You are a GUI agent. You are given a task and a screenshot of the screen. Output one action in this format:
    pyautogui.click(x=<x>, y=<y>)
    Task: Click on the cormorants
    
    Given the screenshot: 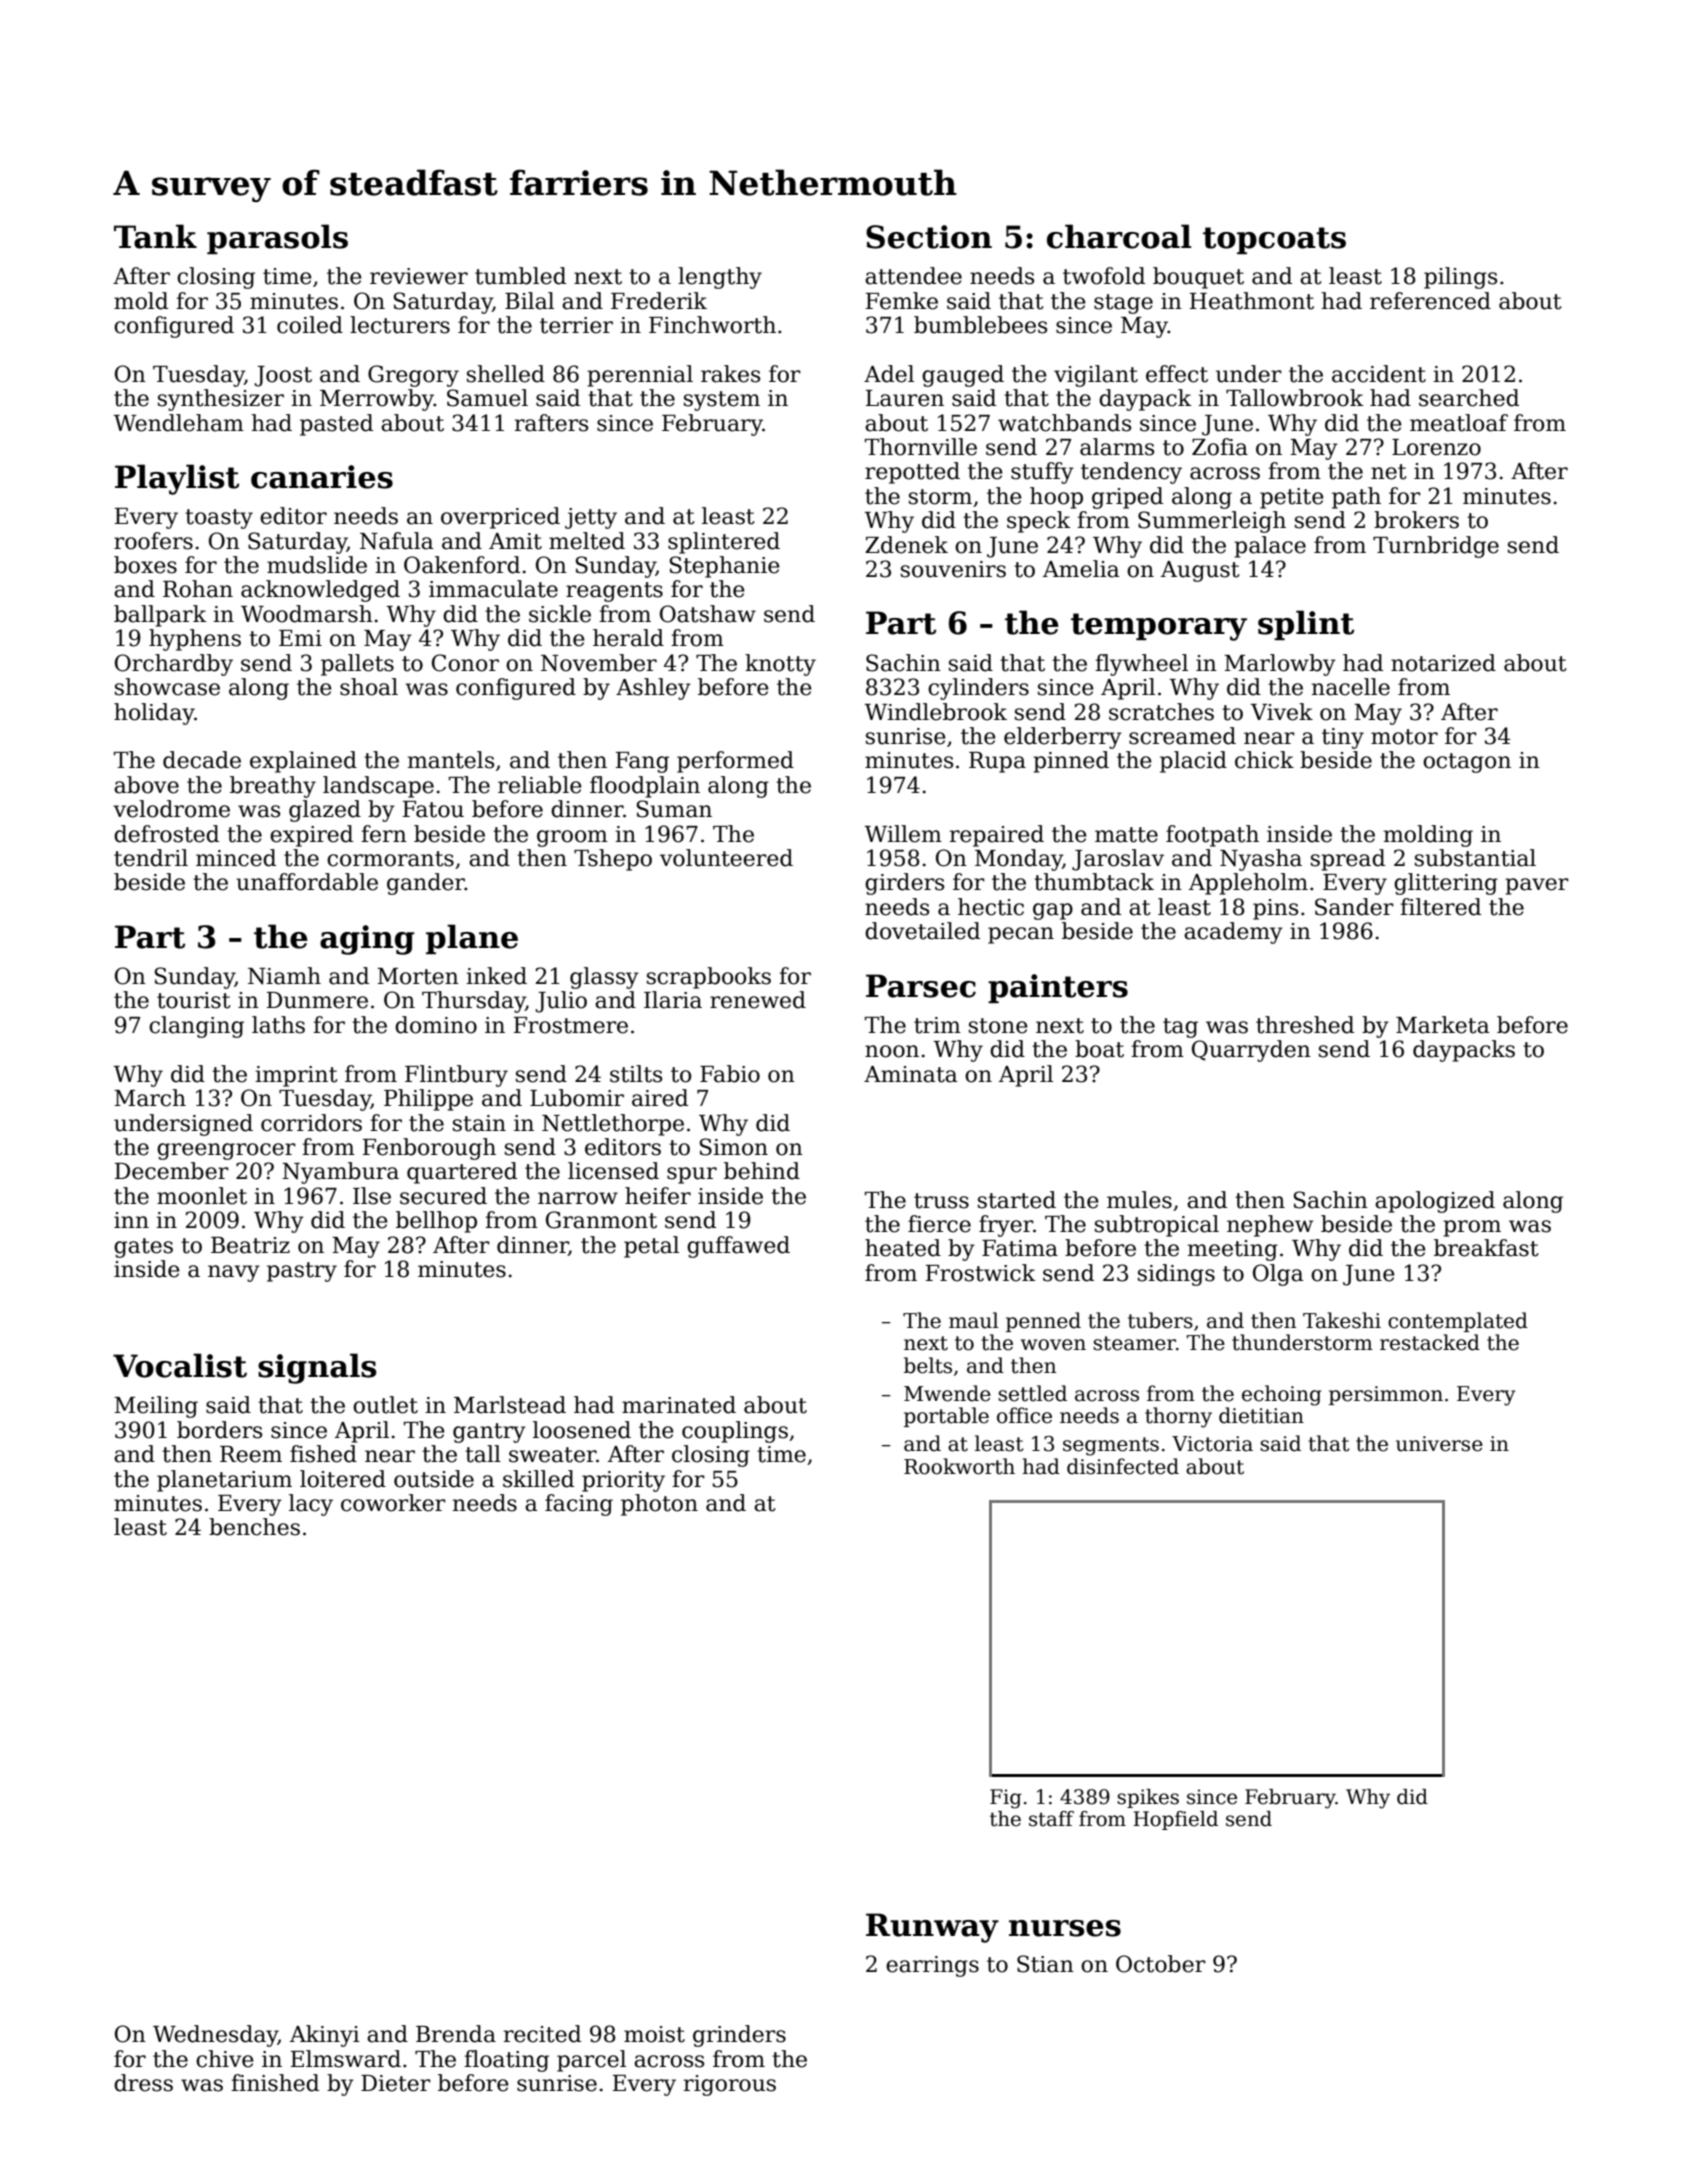 What is the action you would take?
    pyautogui.click(x=390, y=859)
